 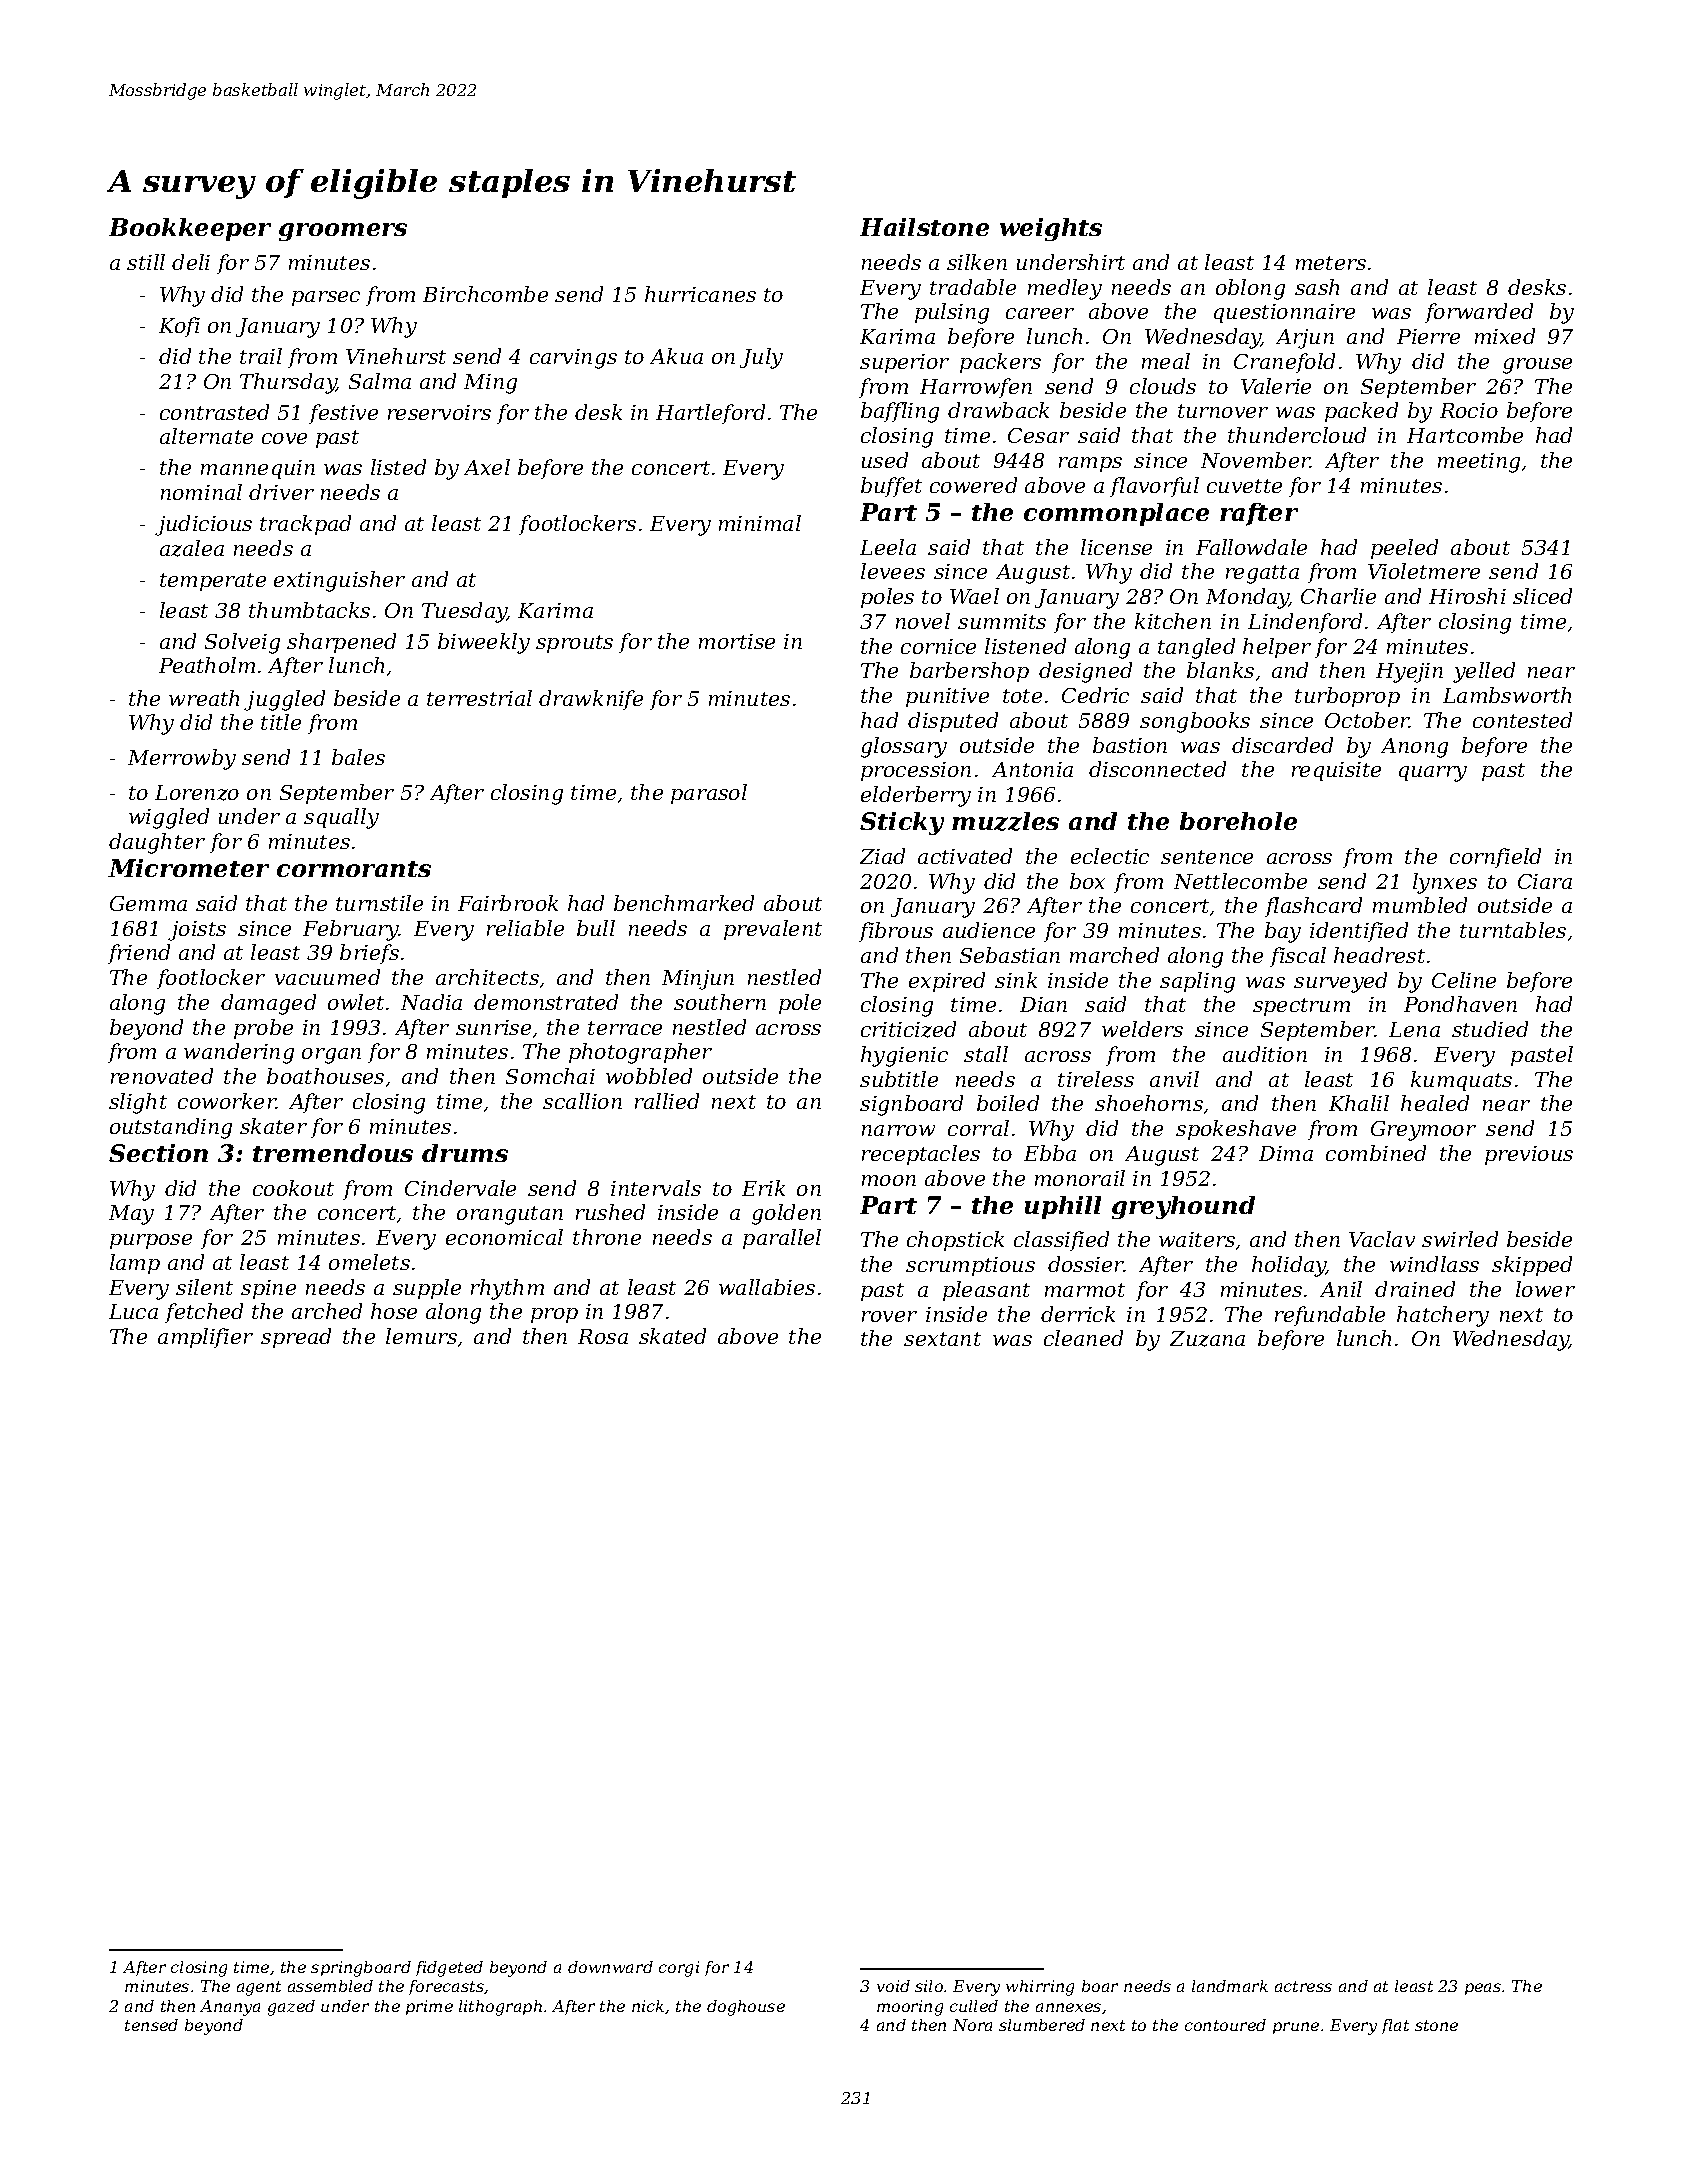 I want to click on fidgeted, so click(x=449, y=1969).
